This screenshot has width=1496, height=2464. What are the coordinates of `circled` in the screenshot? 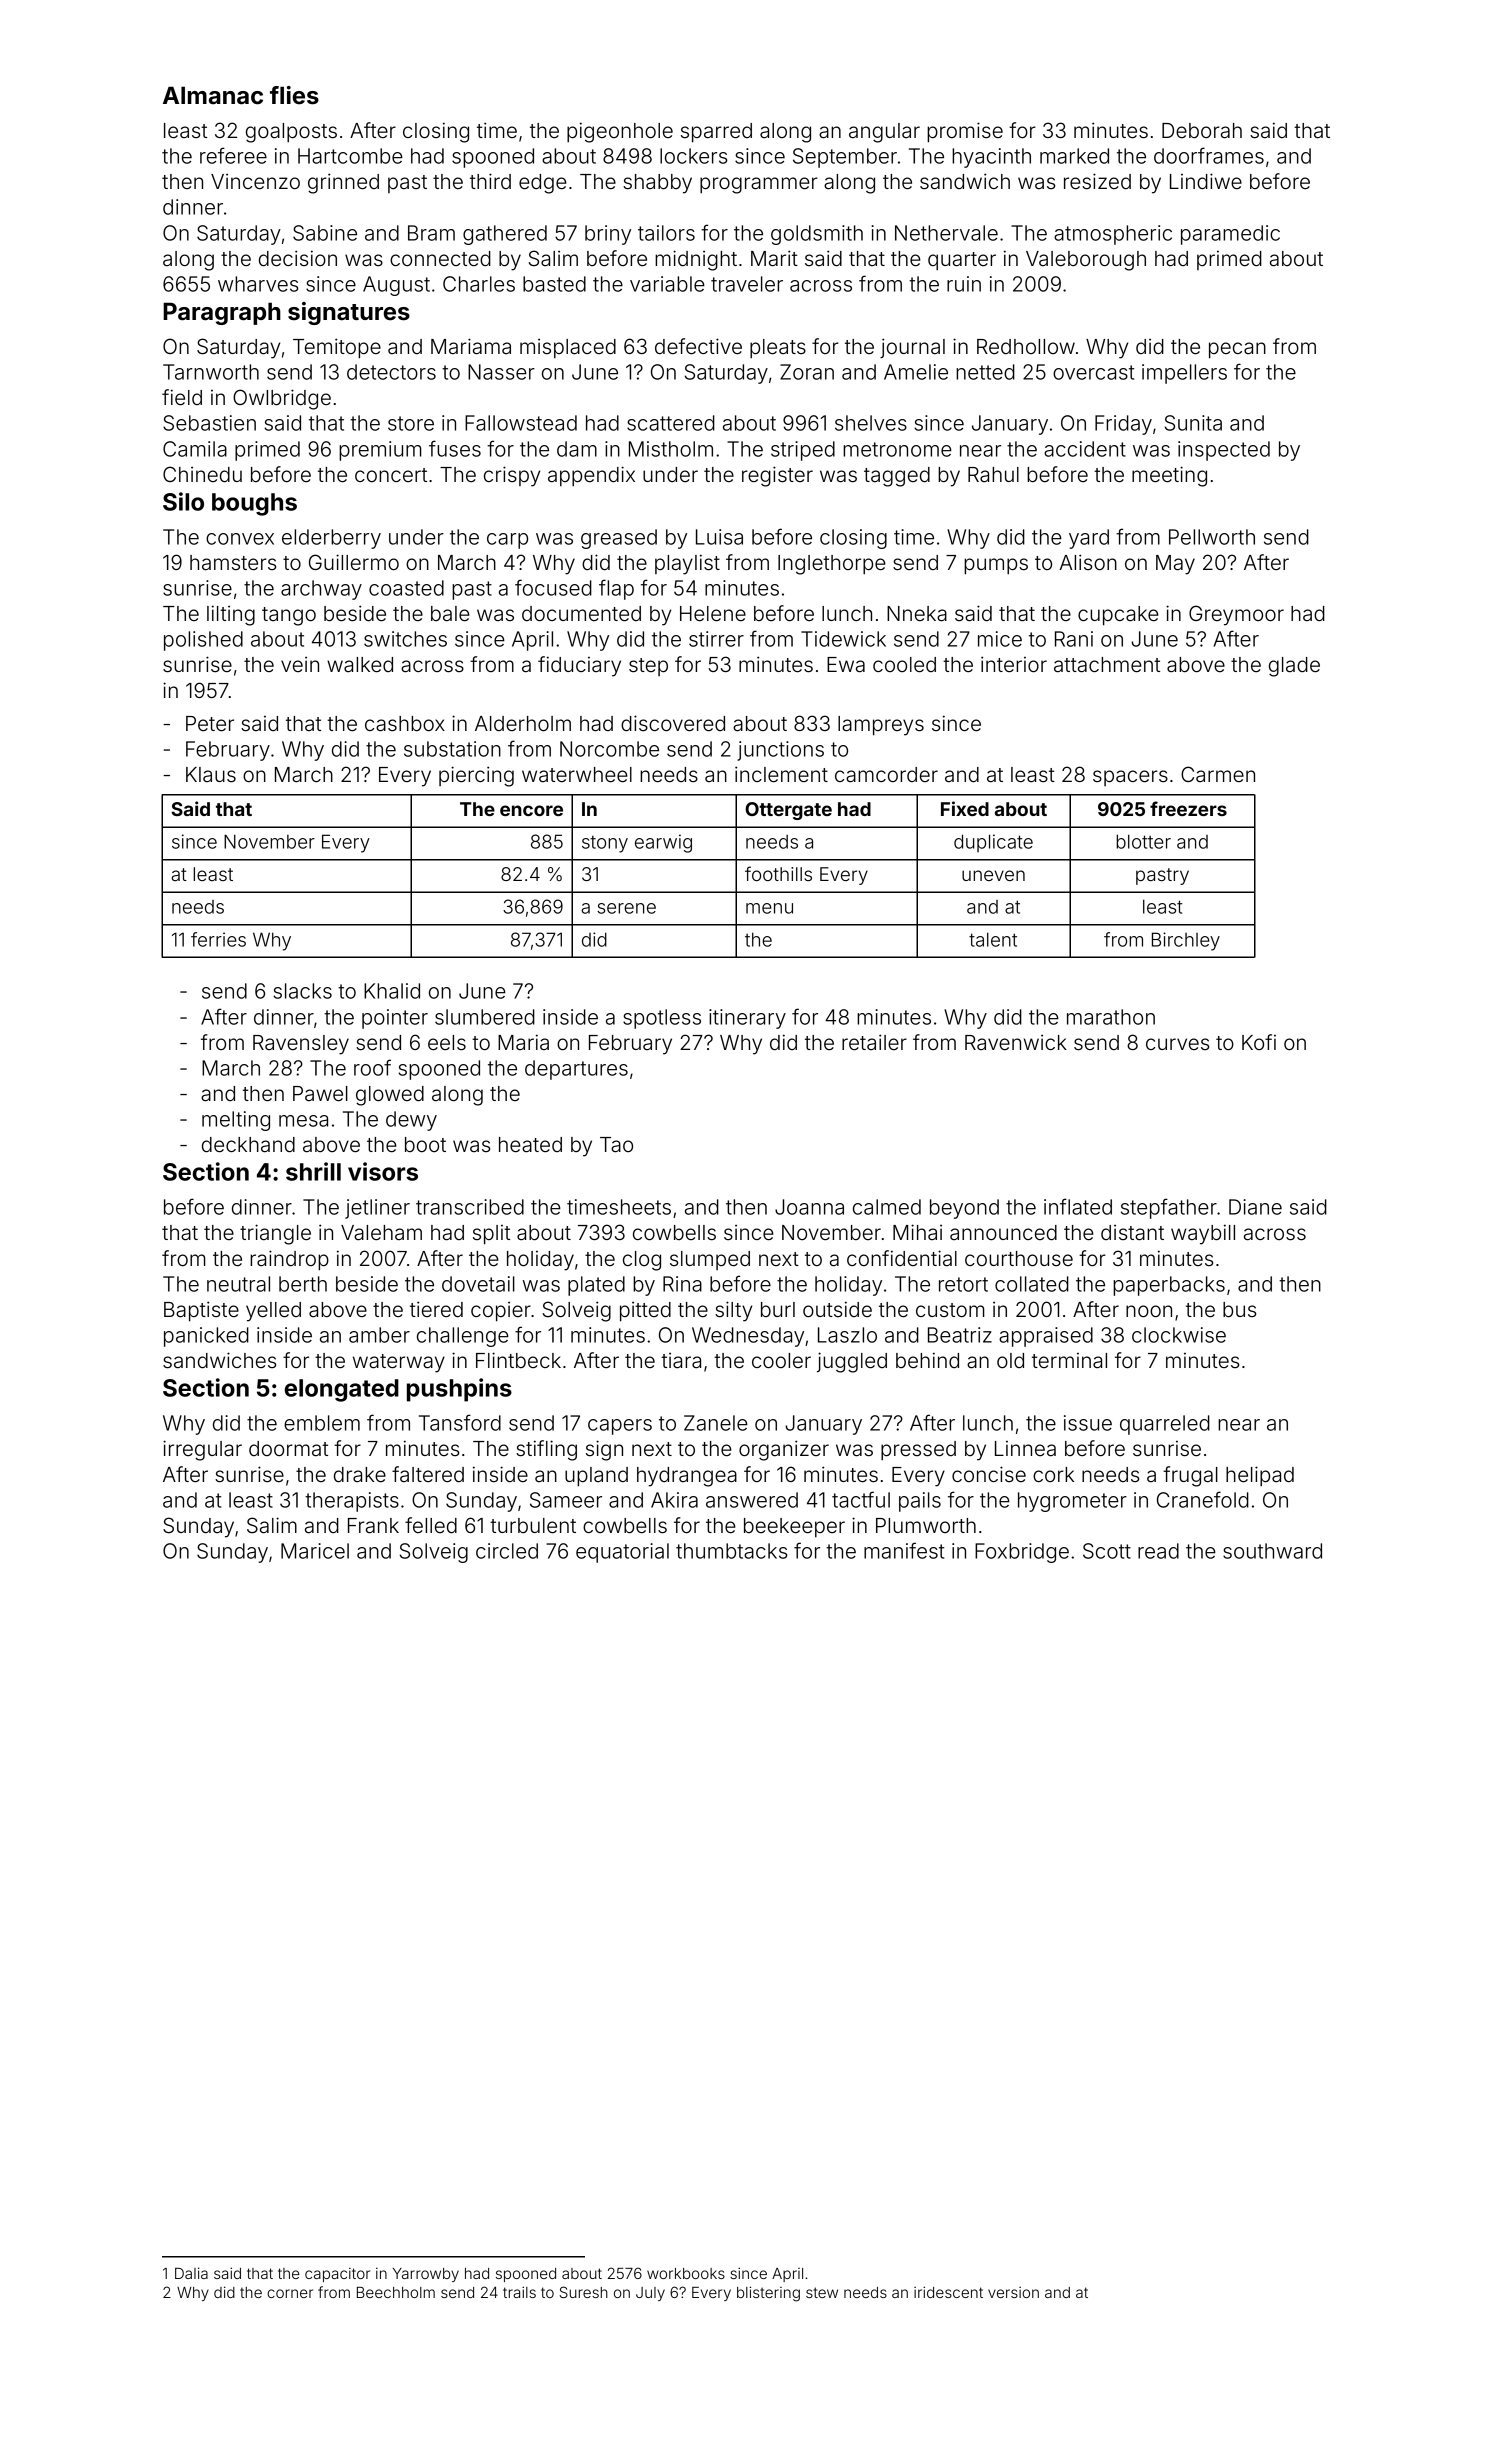 It's located at (507, 1551).
